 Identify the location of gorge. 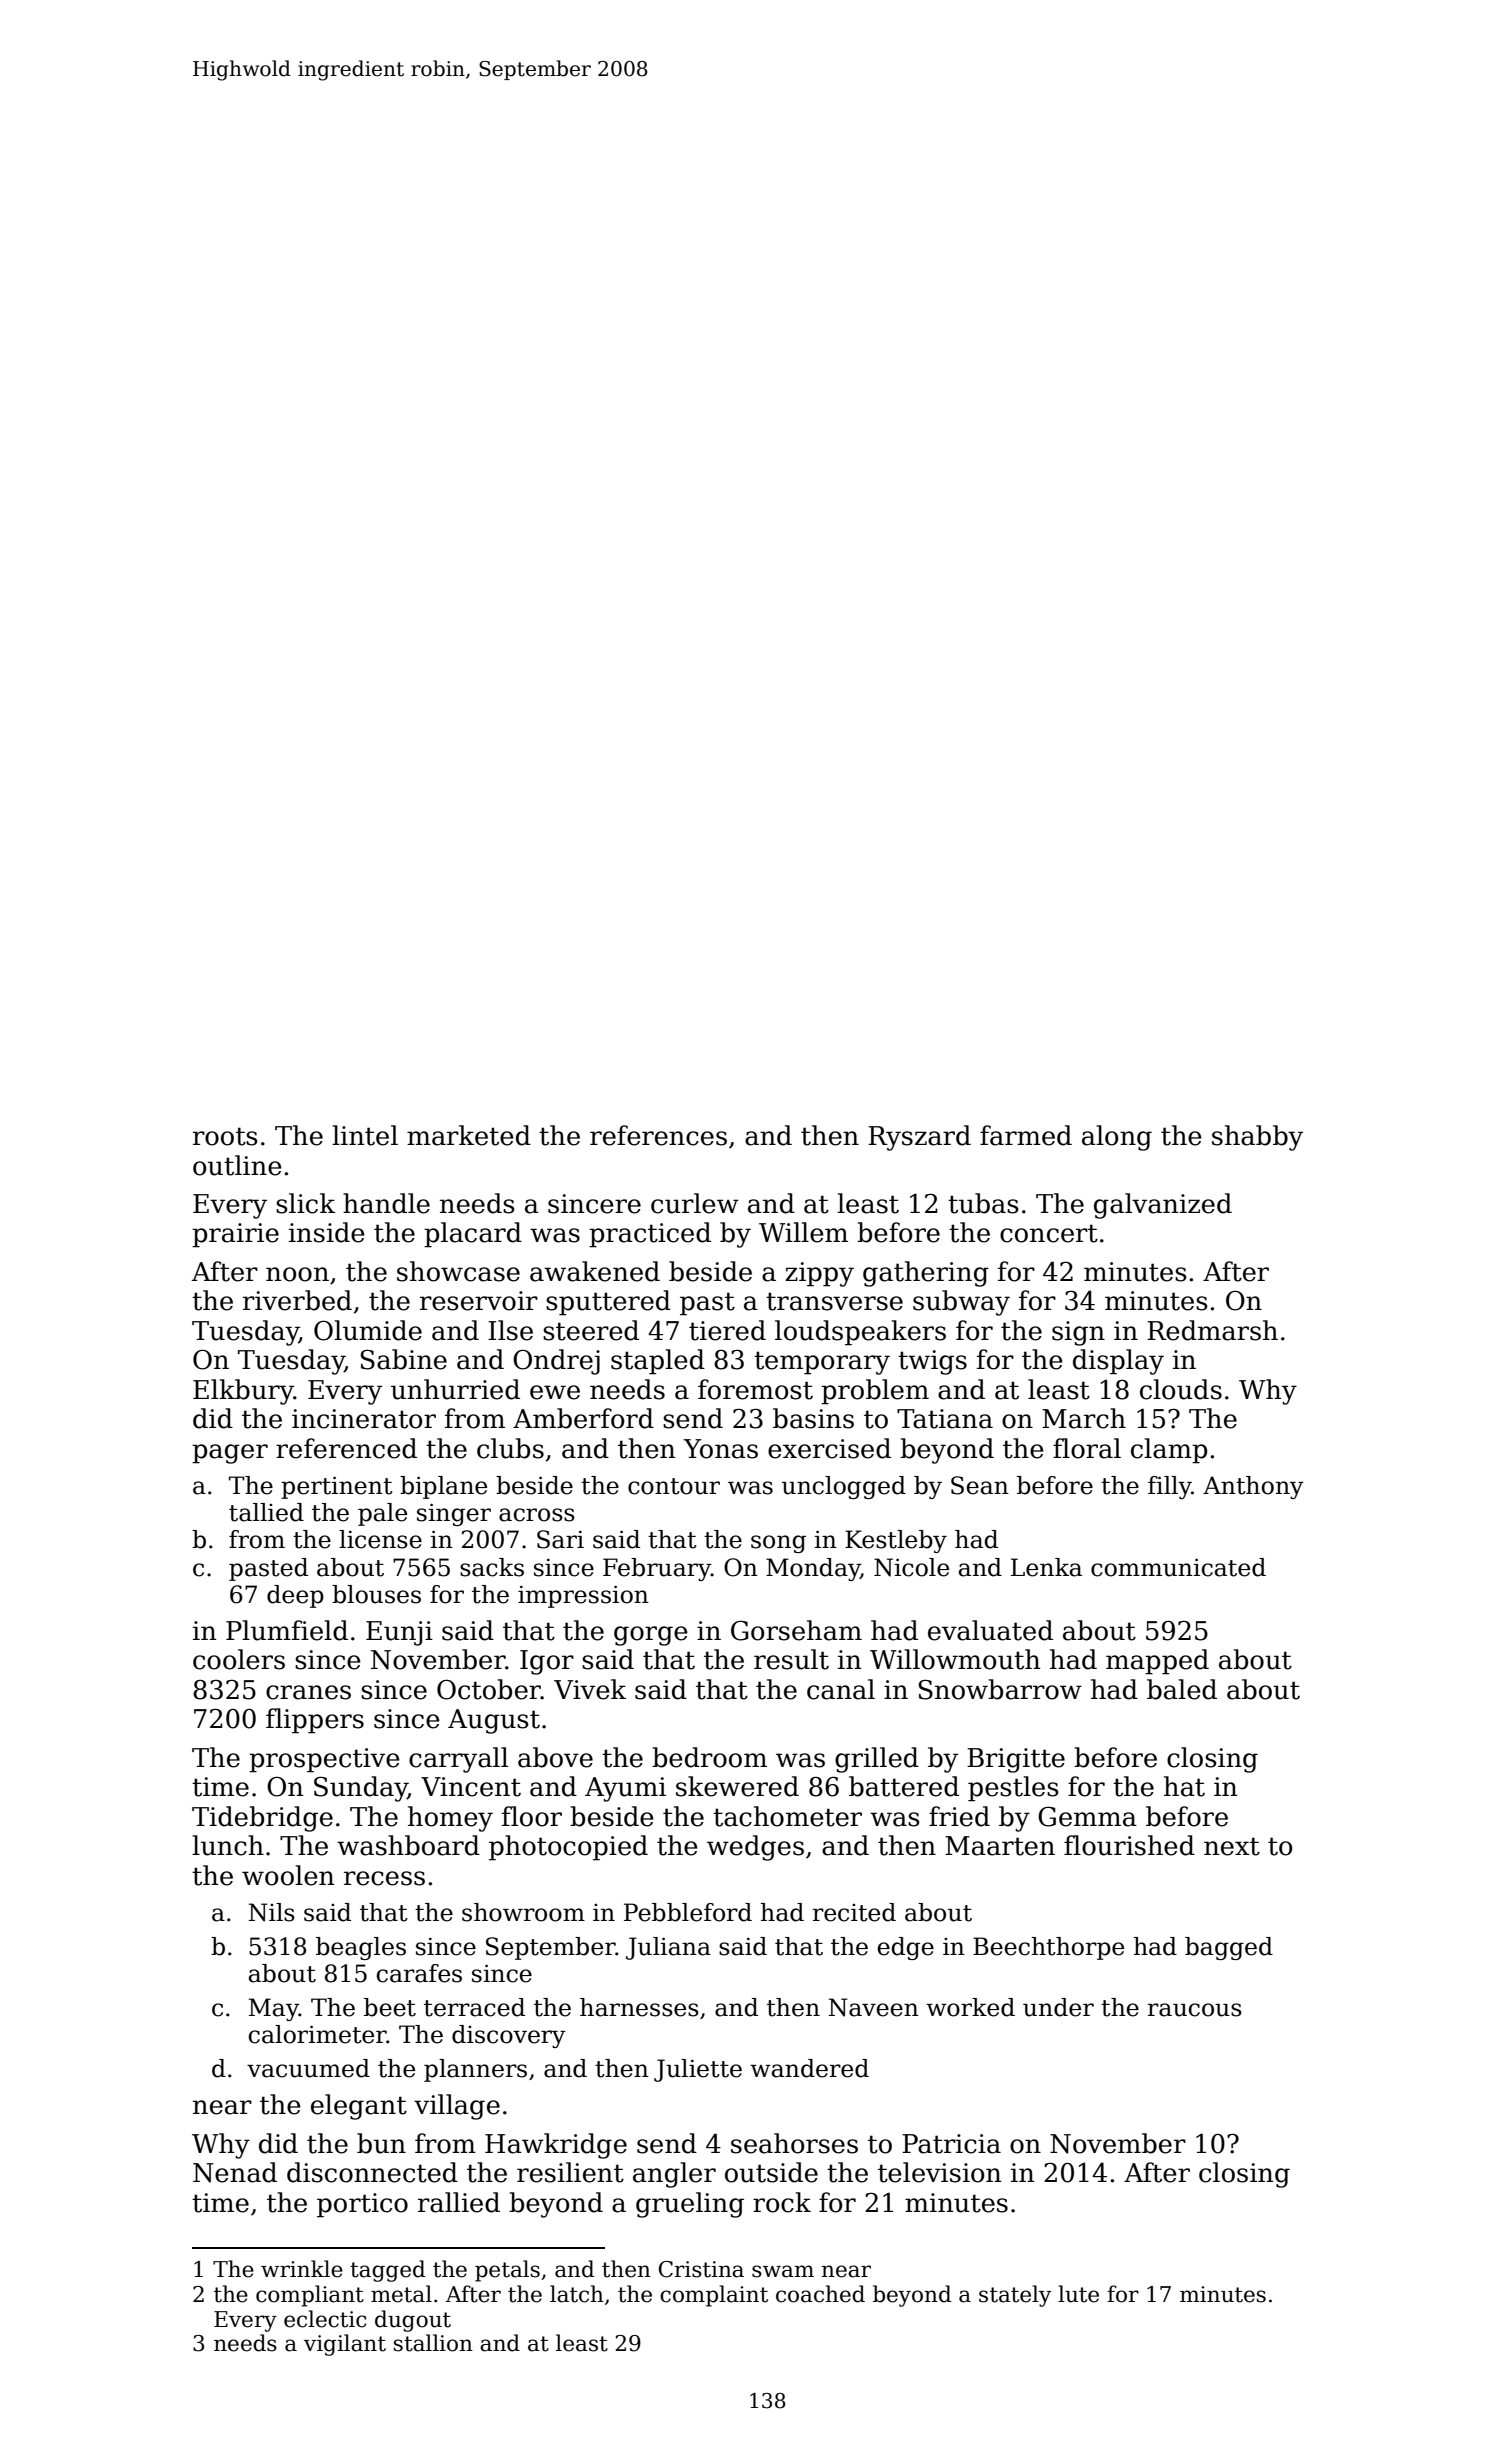
(651, 1636).
